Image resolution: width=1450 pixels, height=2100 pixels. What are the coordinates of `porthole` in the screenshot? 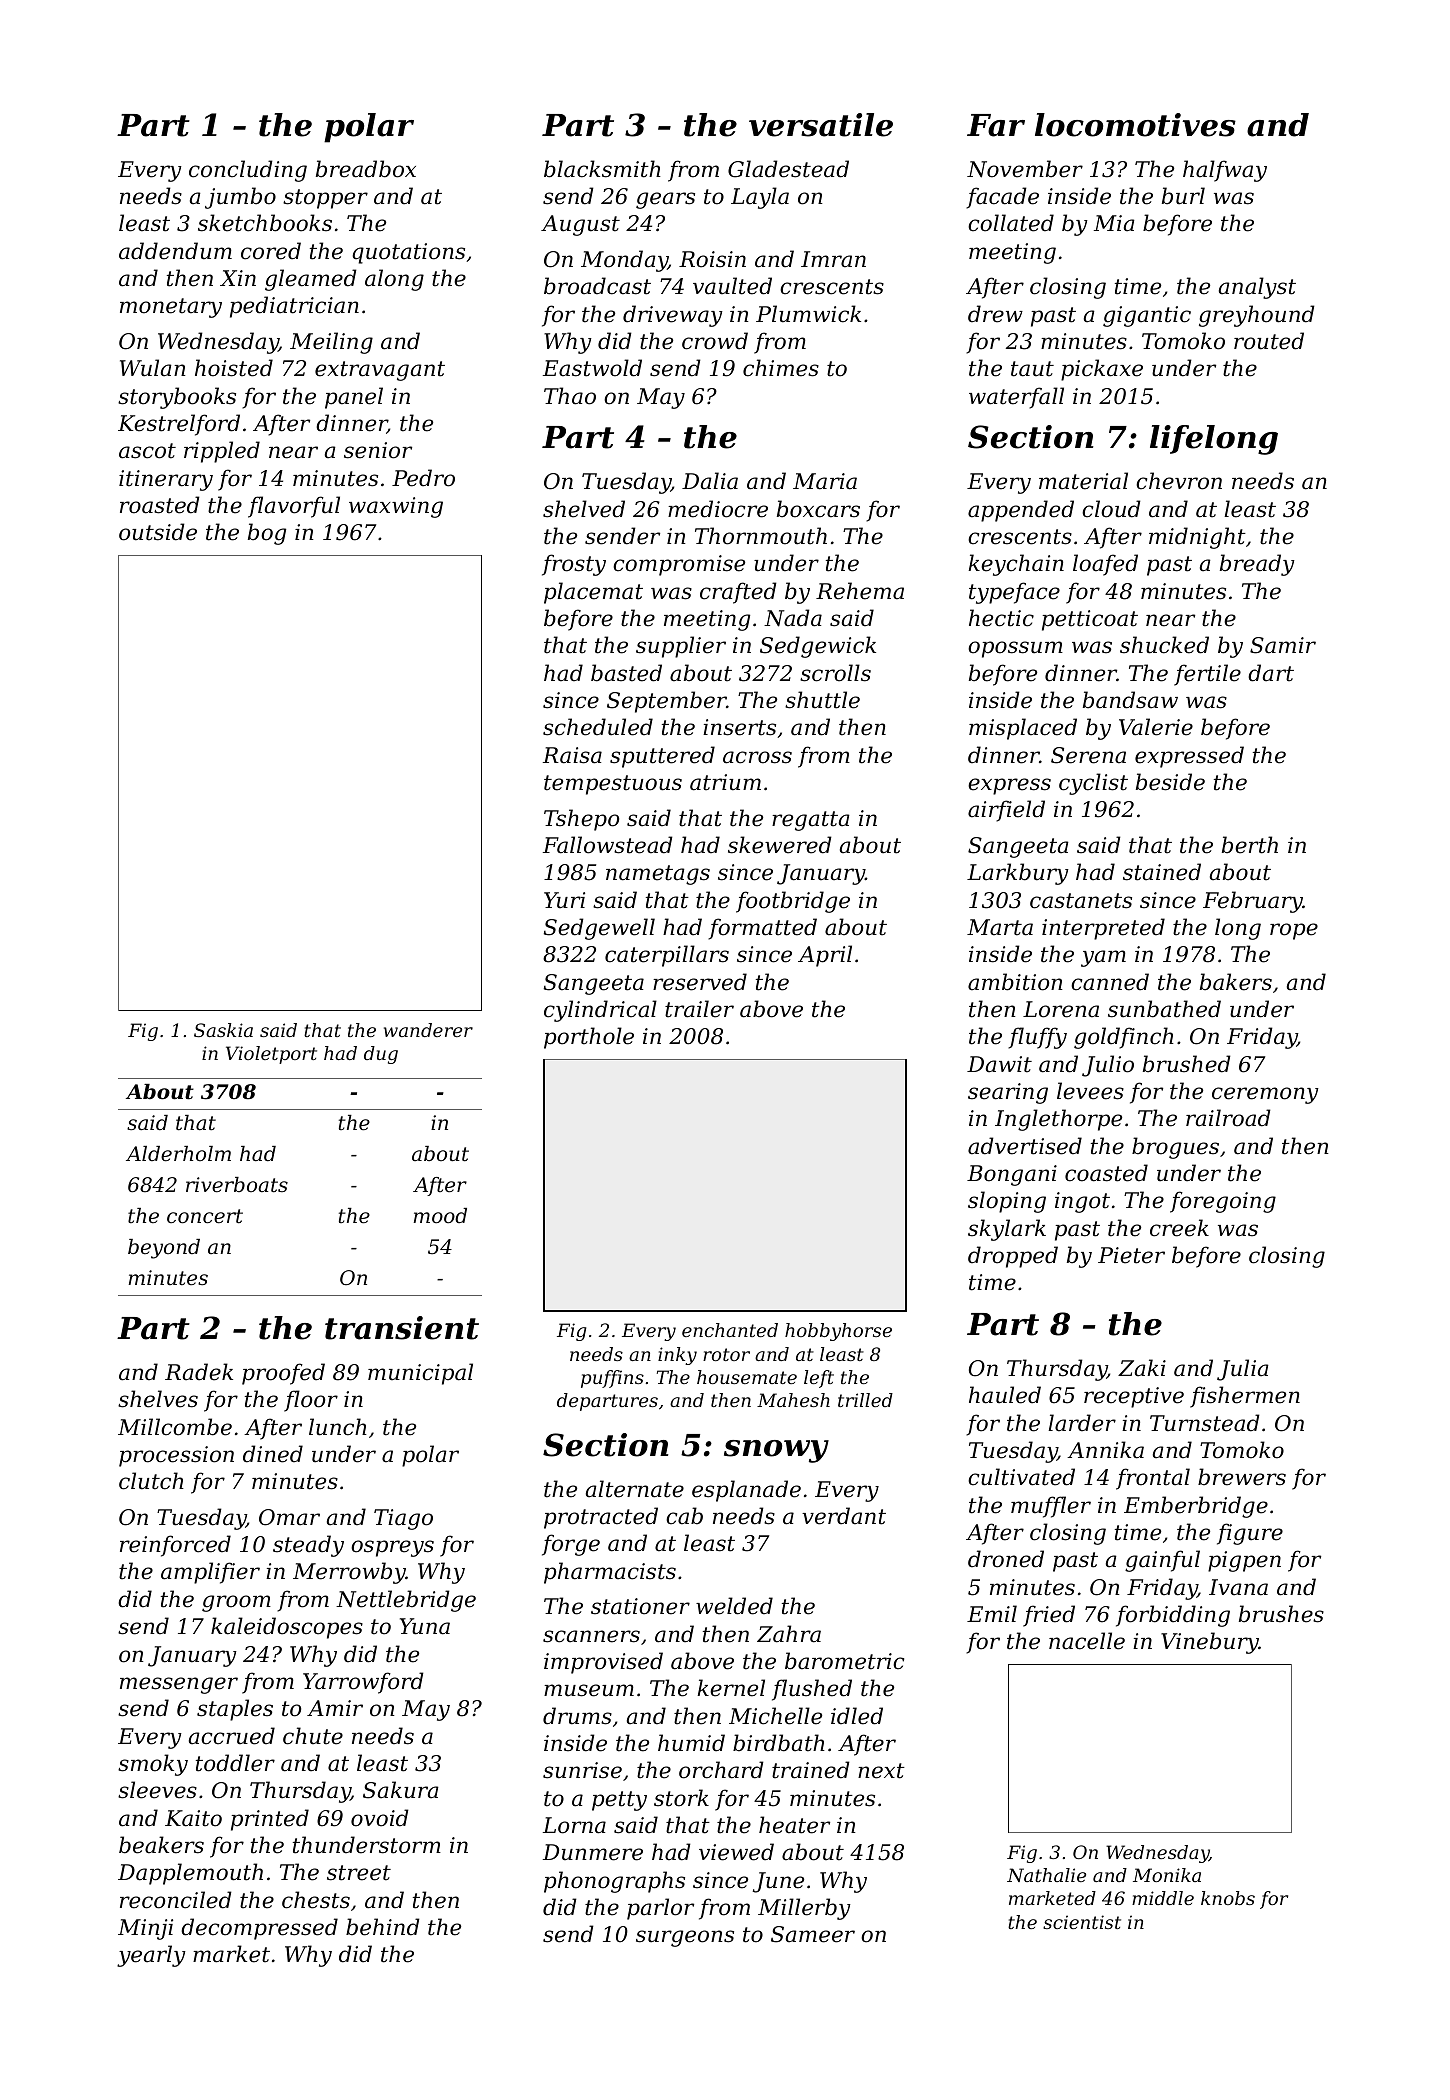 It's located at (589, 1038).
